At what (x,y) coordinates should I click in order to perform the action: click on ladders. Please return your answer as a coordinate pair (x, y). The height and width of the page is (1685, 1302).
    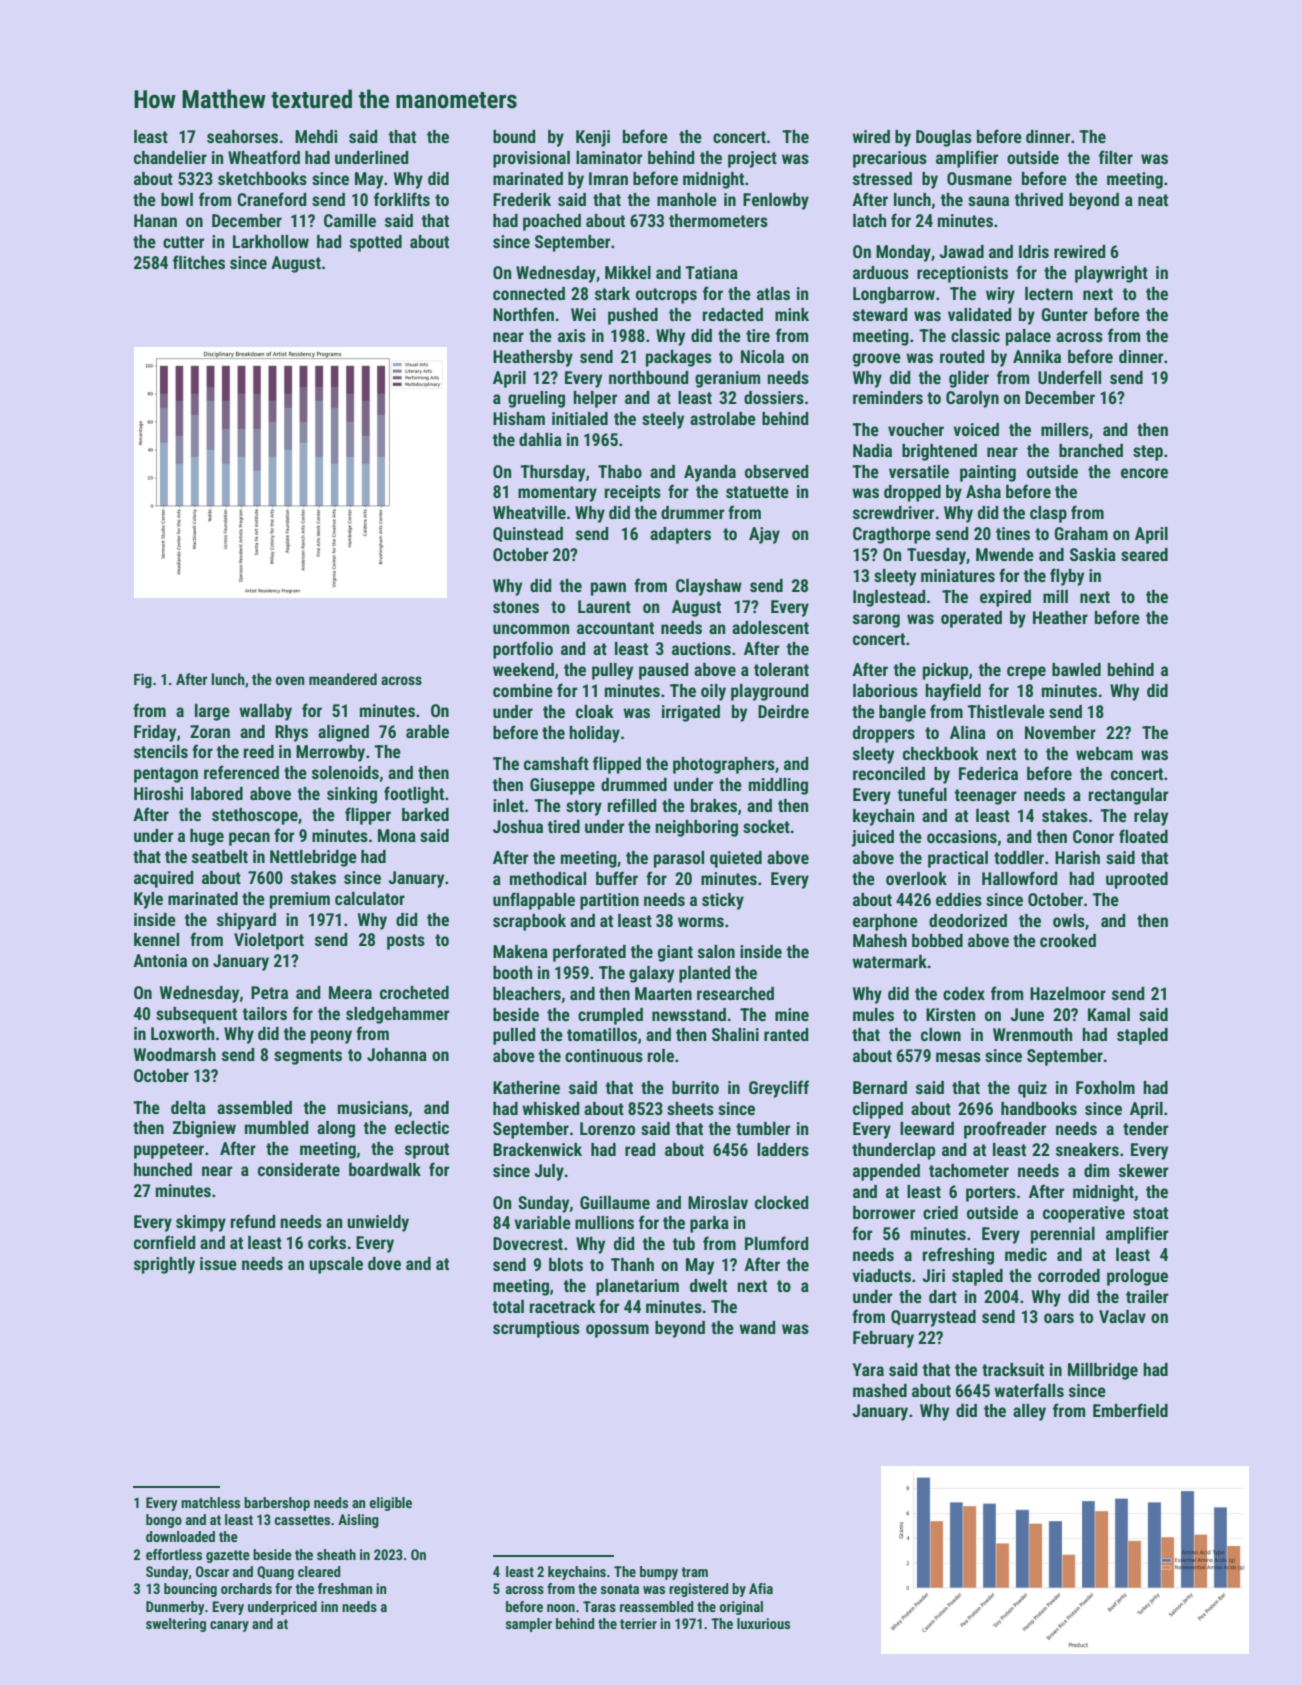
    Looking at the image, I should click on (783, 1149).
